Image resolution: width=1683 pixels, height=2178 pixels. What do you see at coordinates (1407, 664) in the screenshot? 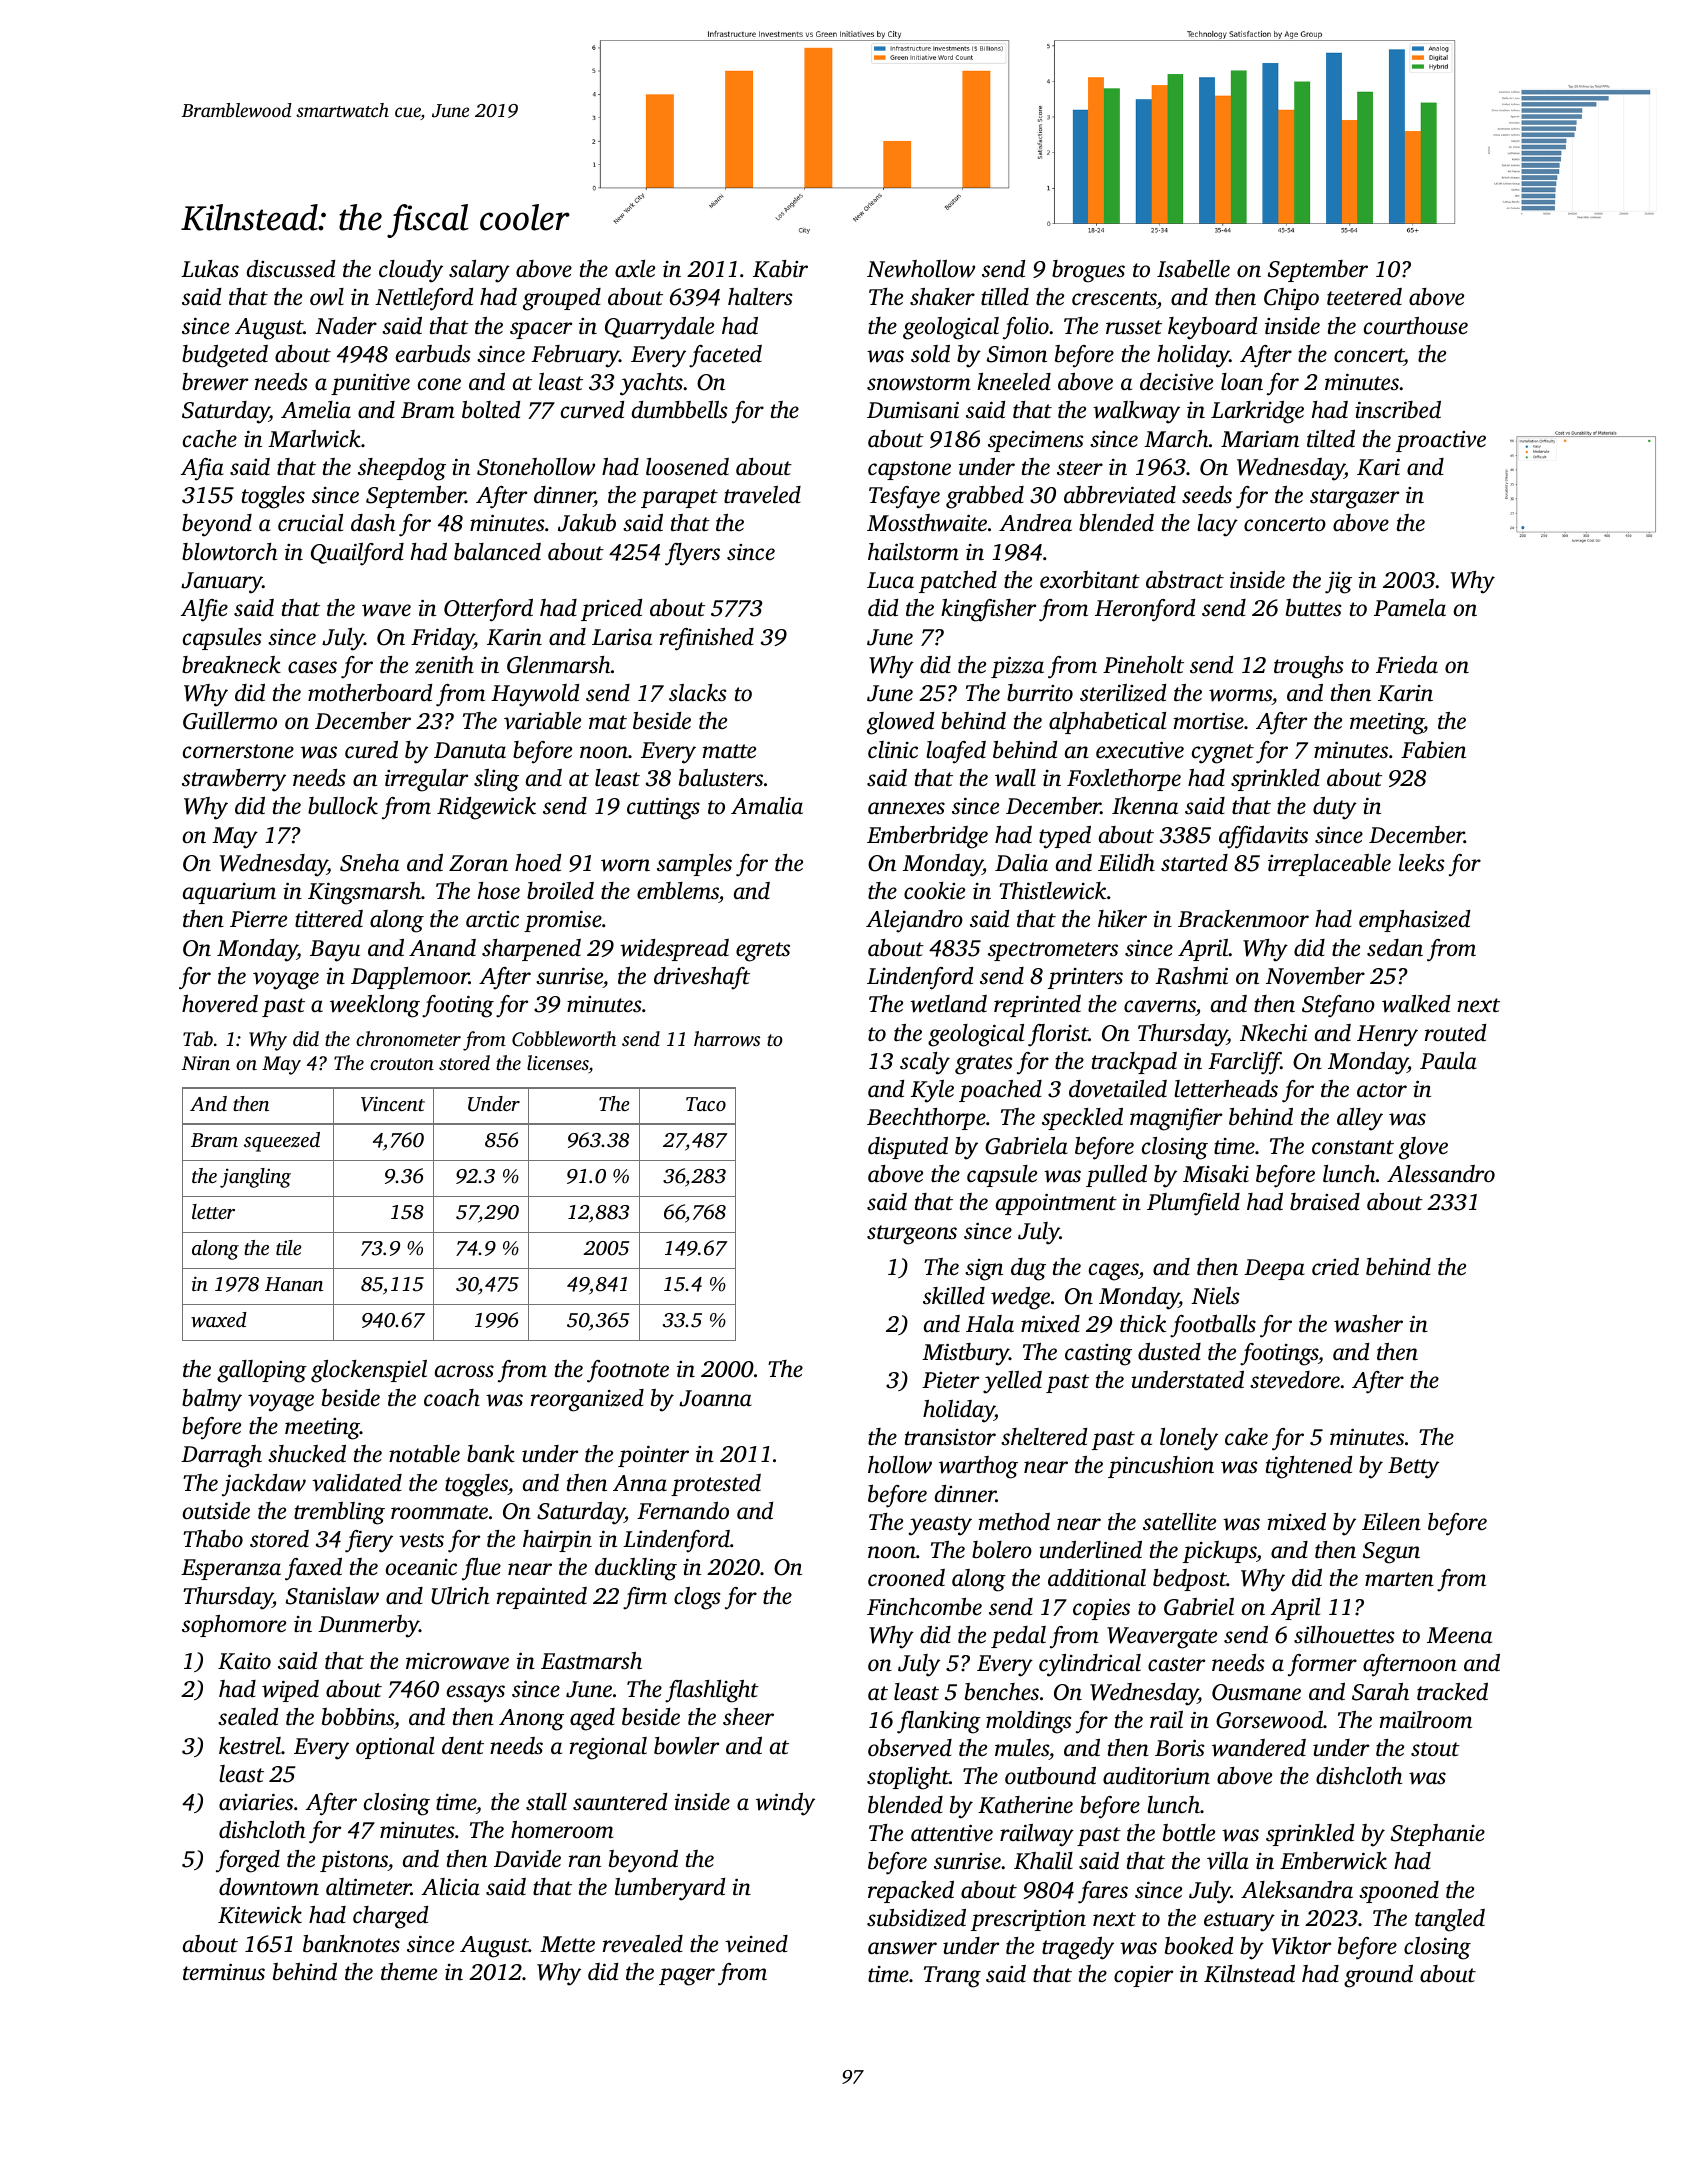
I see `Frieda` at bounding box center [1407, 664].
